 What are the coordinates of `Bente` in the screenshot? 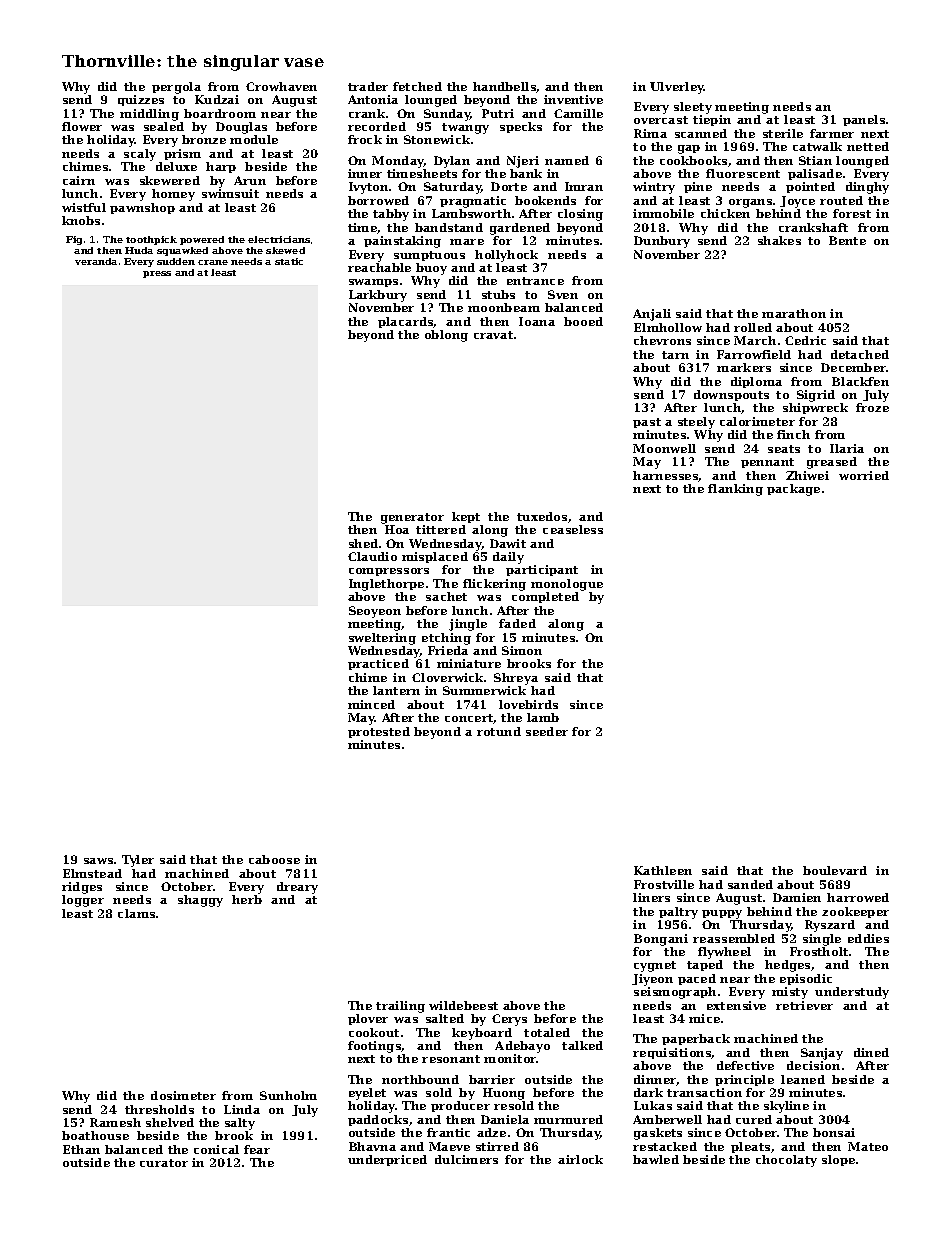 It's located at (847, 240).
